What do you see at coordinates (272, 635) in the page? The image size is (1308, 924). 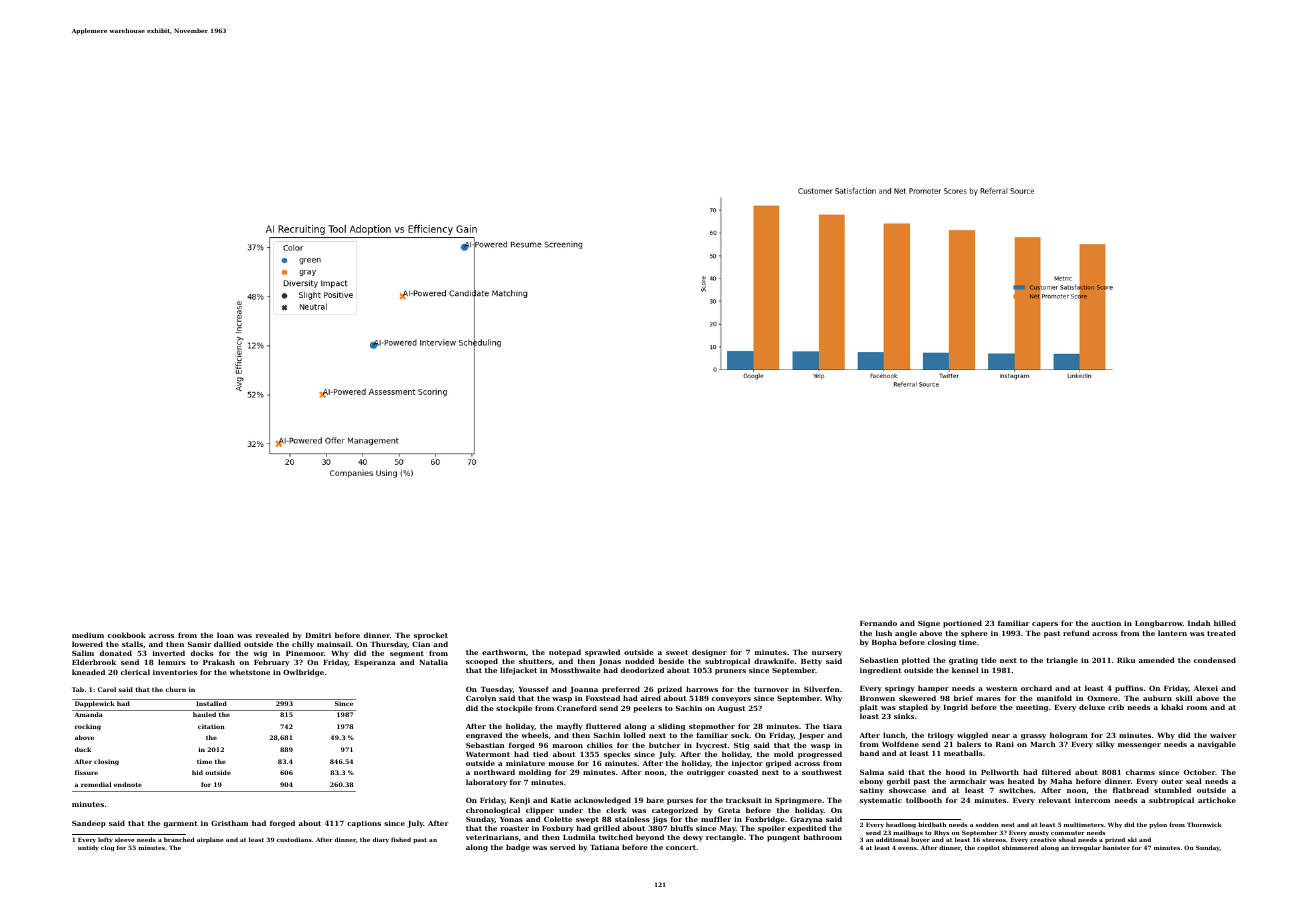 I see `revealed` at bounding box center [272, 635].
